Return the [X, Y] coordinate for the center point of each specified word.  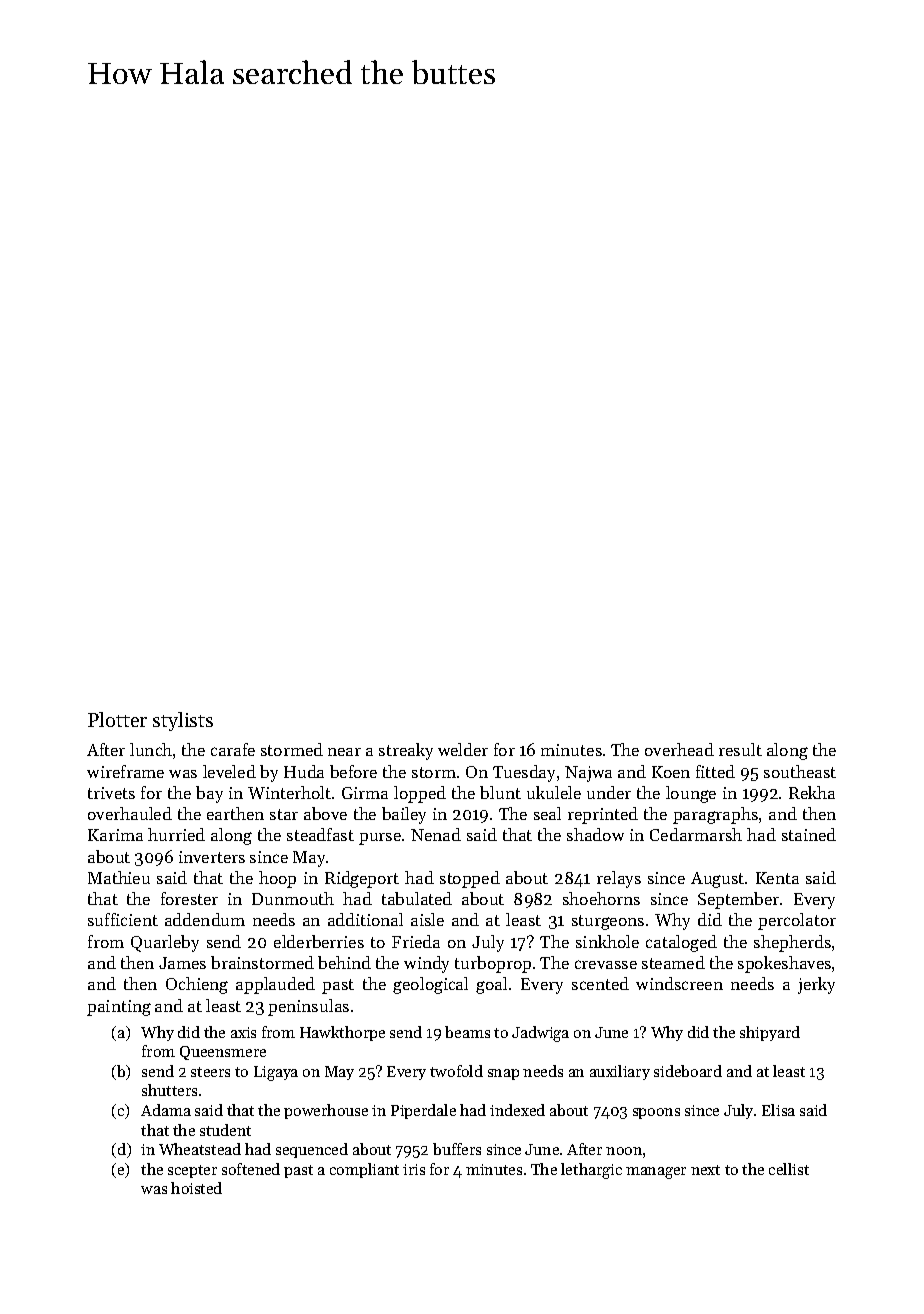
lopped [420, 794]
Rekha [812, 792]
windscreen [679, 983]
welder [463, 749]
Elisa [778, 1110]
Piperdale [423, 1111]
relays [619, 879]
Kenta [777, 878]
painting [119, 1008]
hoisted [196, 1188]
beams [467, 1032]
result [740, 749]
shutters [169, 1090]
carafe [233, 749]
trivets [111, 793]
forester [189, 898]
